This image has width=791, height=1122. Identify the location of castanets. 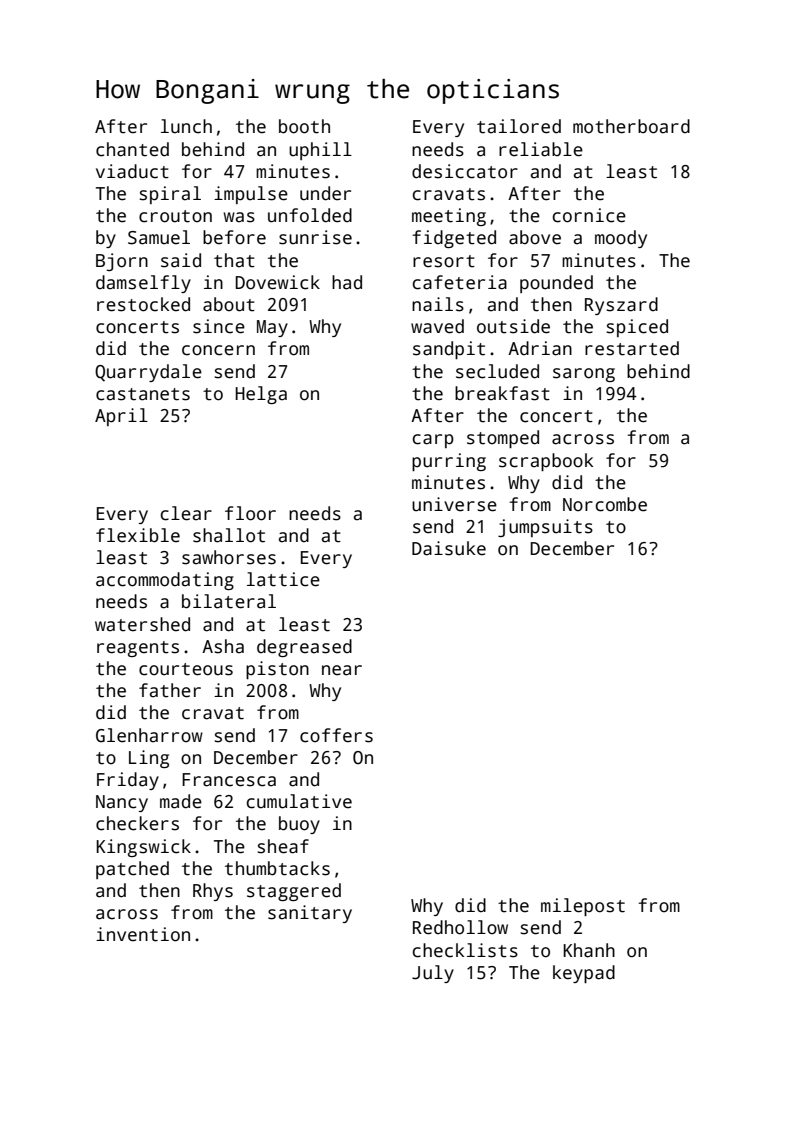
(143, 394).
